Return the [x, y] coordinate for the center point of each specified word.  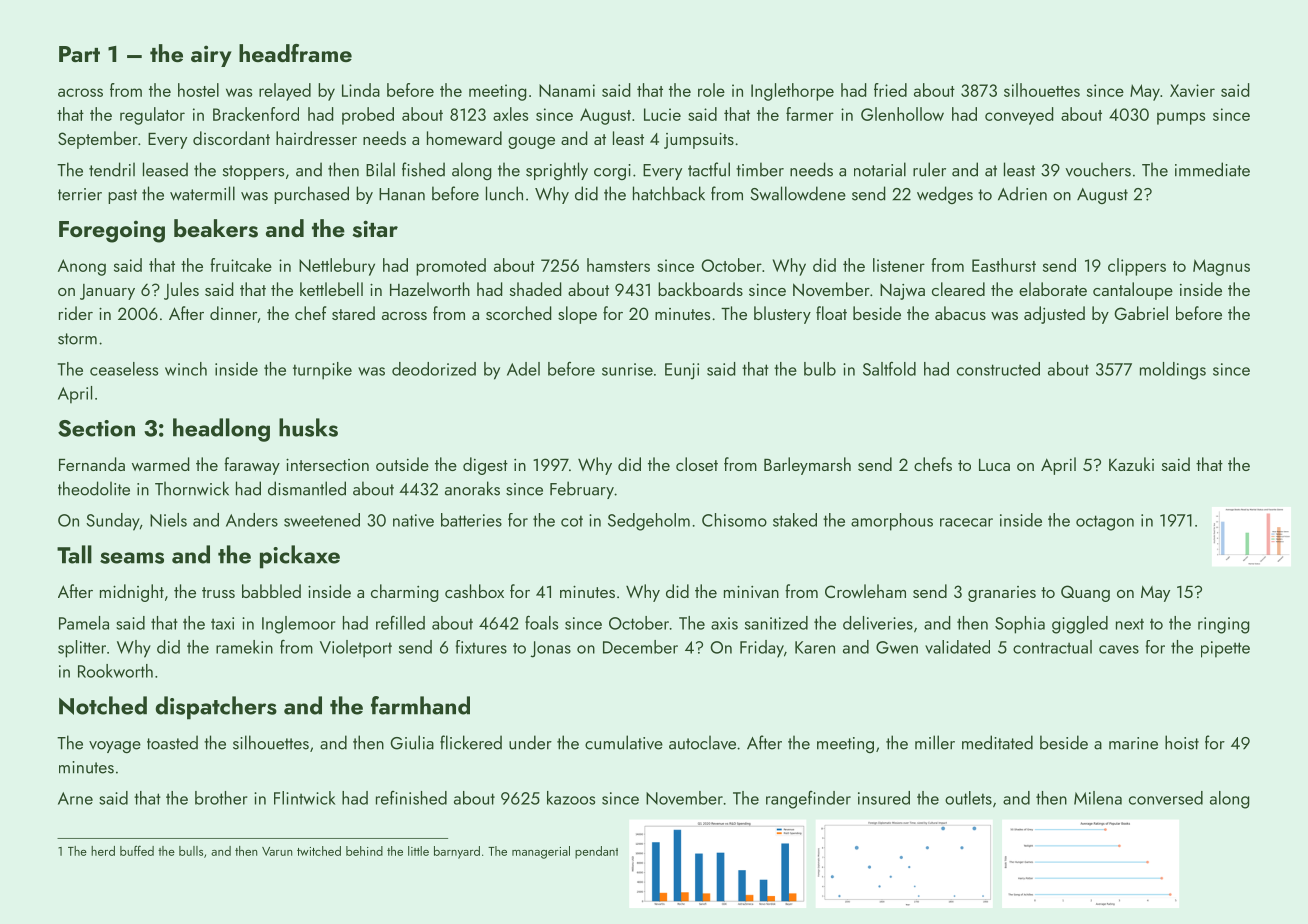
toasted [172, 742]
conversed [1166, 798]
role [711, 90]
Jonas [551, 649]
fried [890, 90]
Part [79, 54]
